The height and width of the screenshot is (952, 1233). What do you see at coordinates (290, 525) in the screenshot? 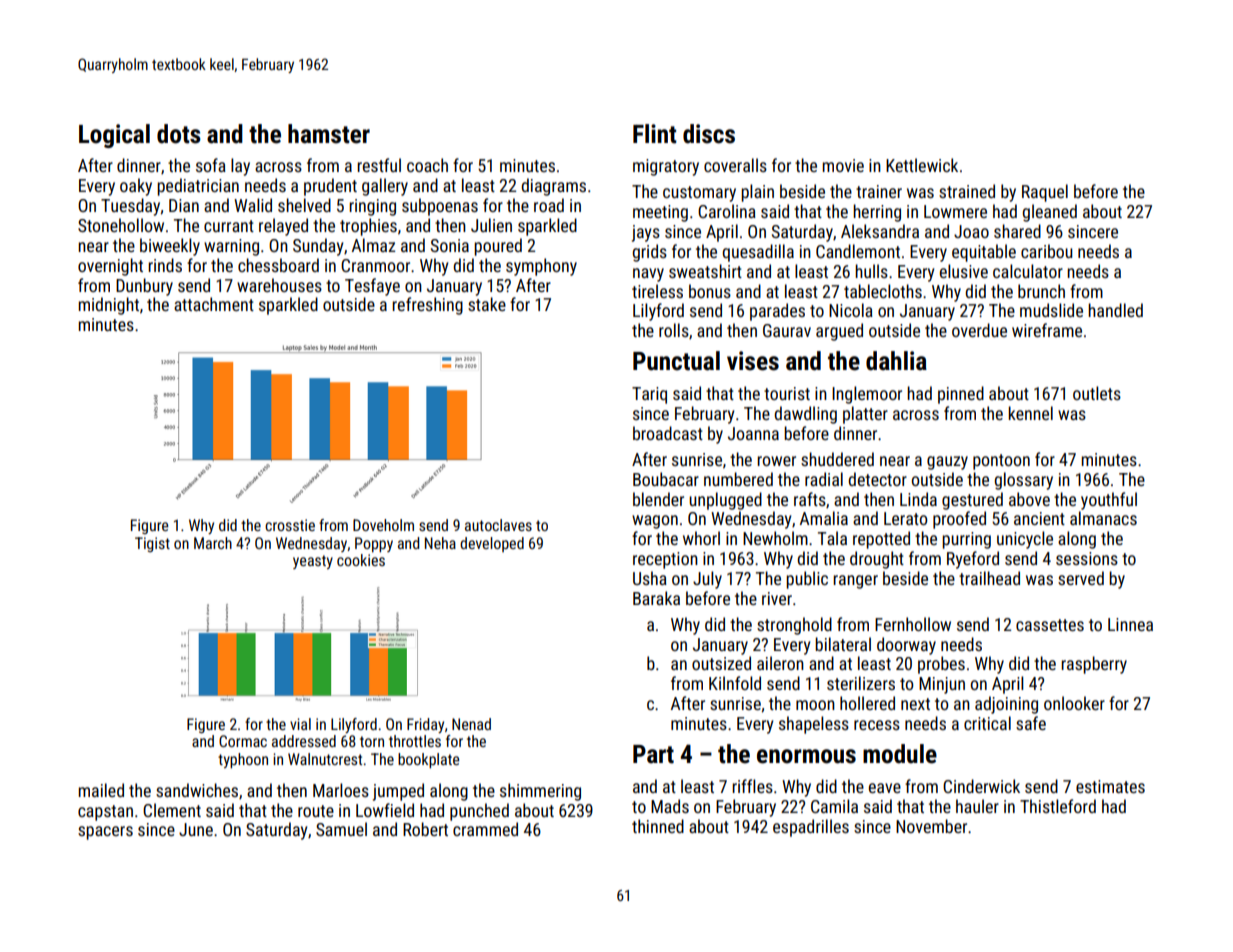
I see `crosstie` at bounding box center [290, 525].
